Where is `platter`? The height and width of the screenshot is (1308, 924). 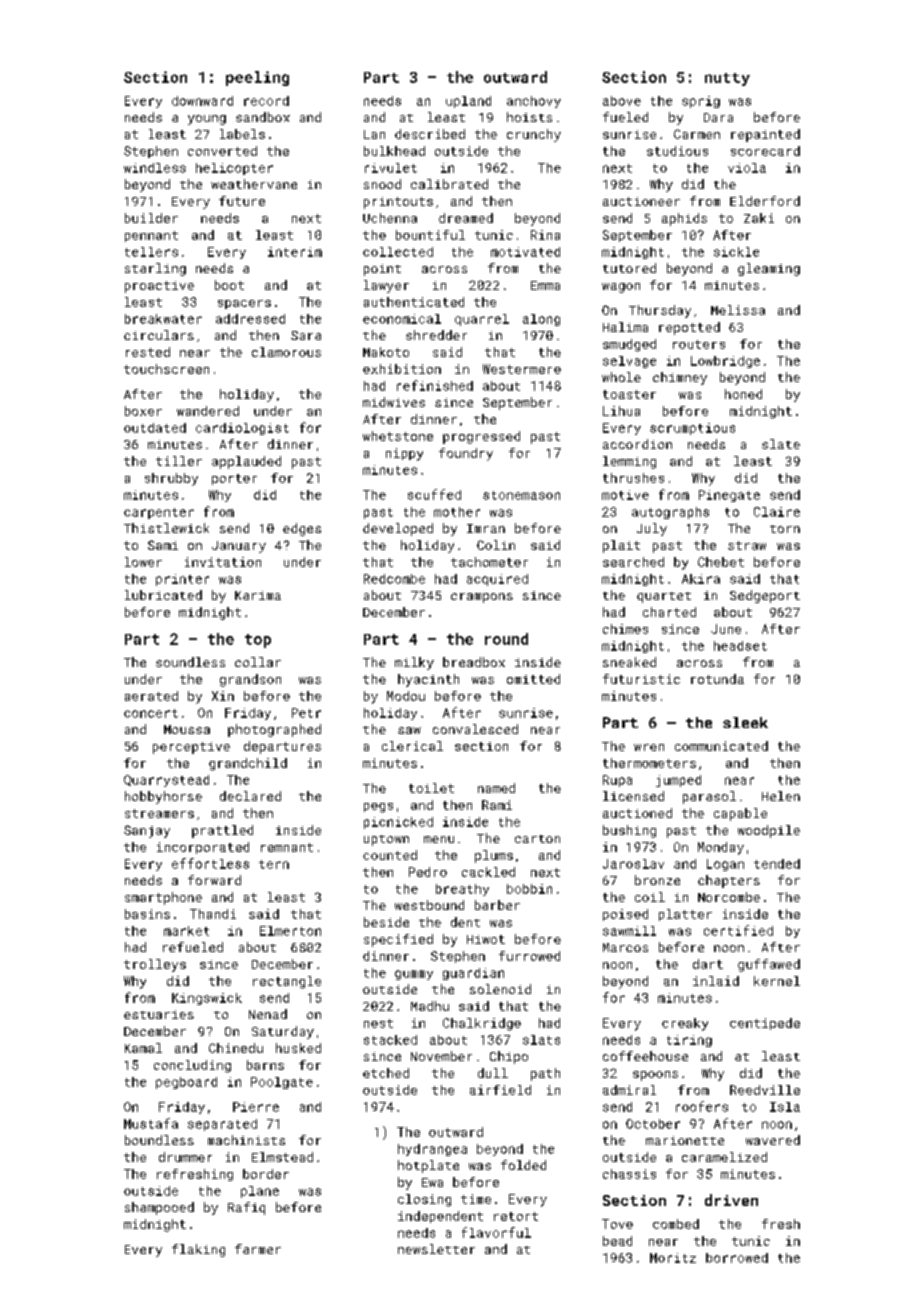
platter is located at coordinates (685, 915).
